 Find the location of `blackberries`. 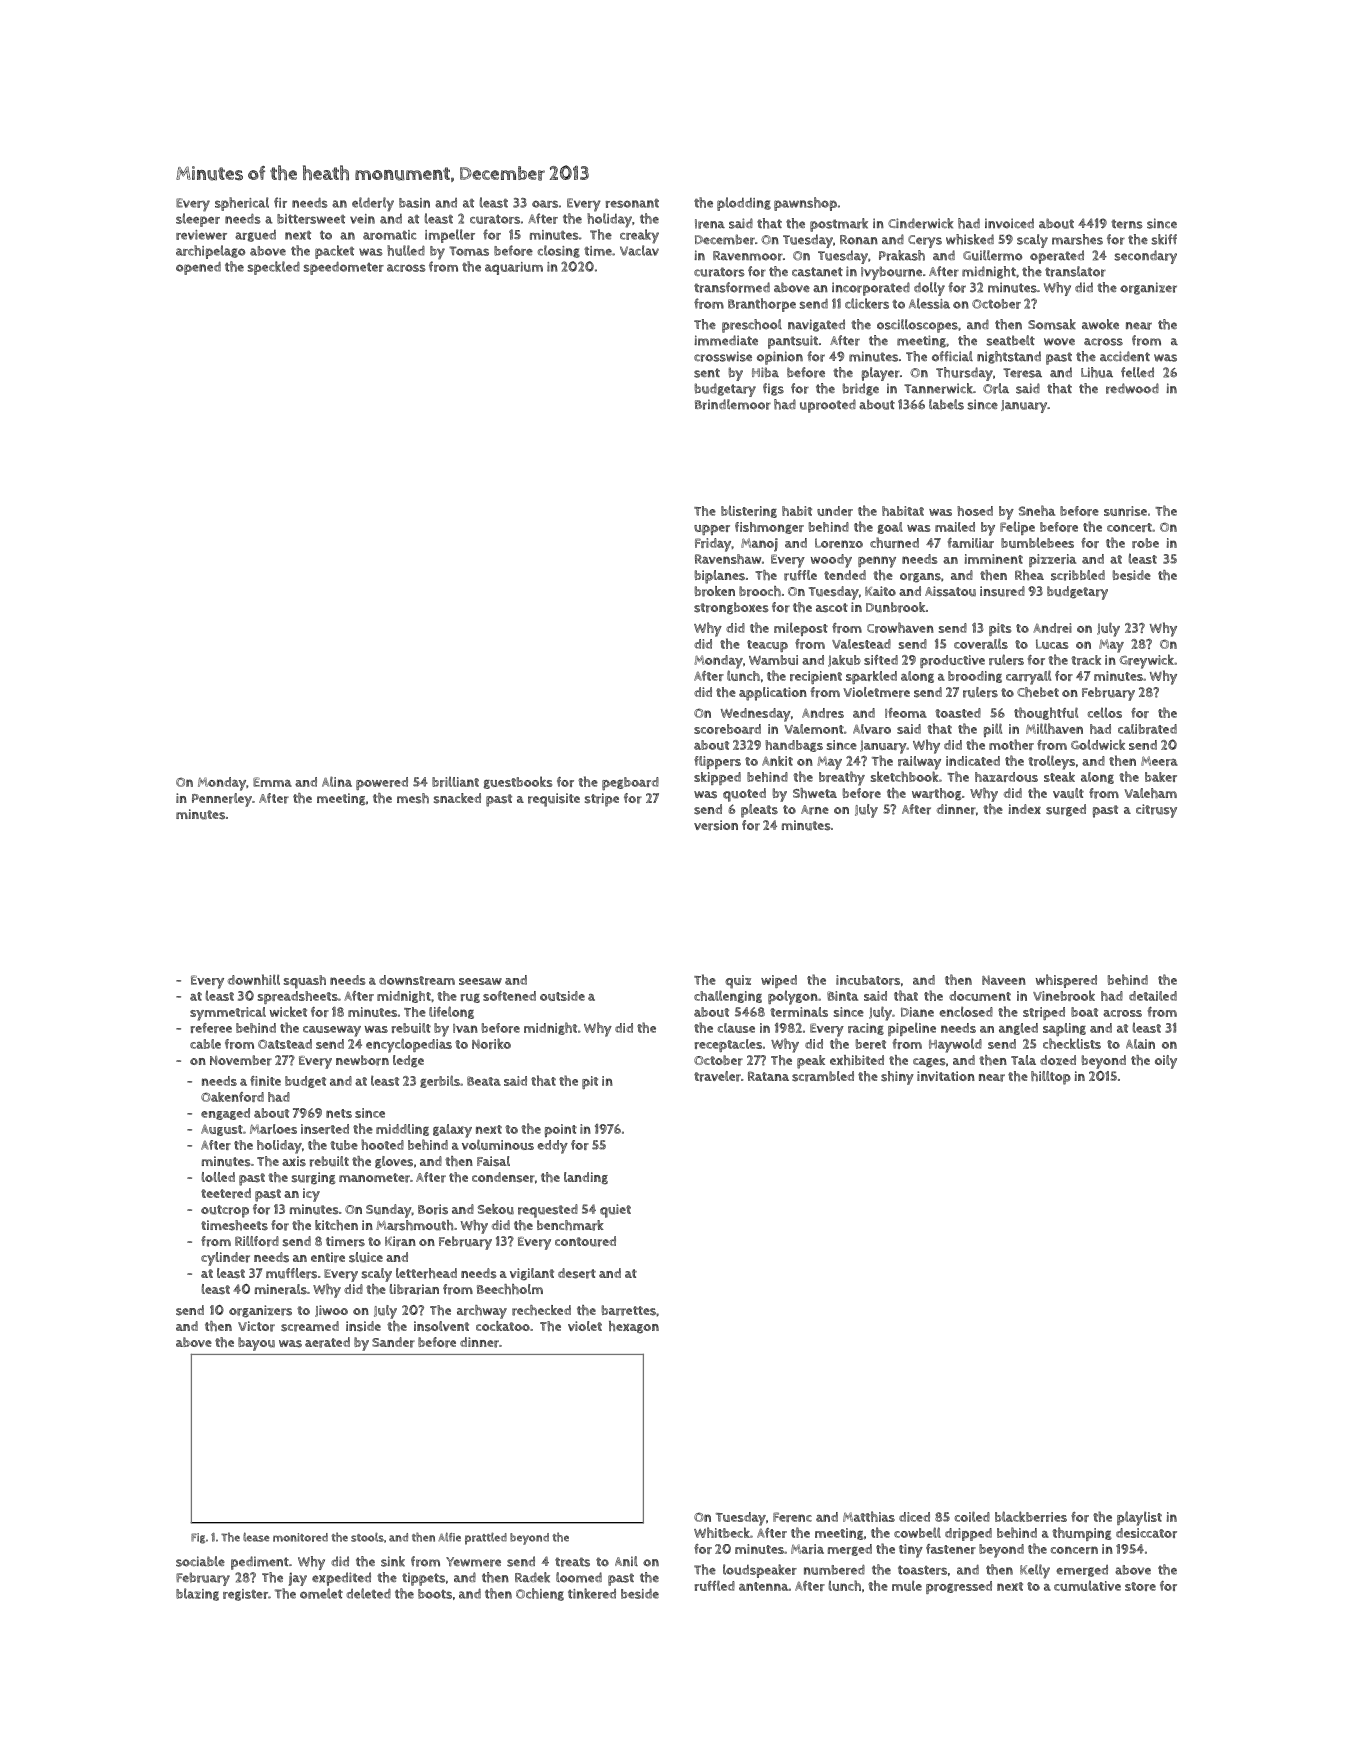

blackberries is located at coordinates (1031, 1516).
